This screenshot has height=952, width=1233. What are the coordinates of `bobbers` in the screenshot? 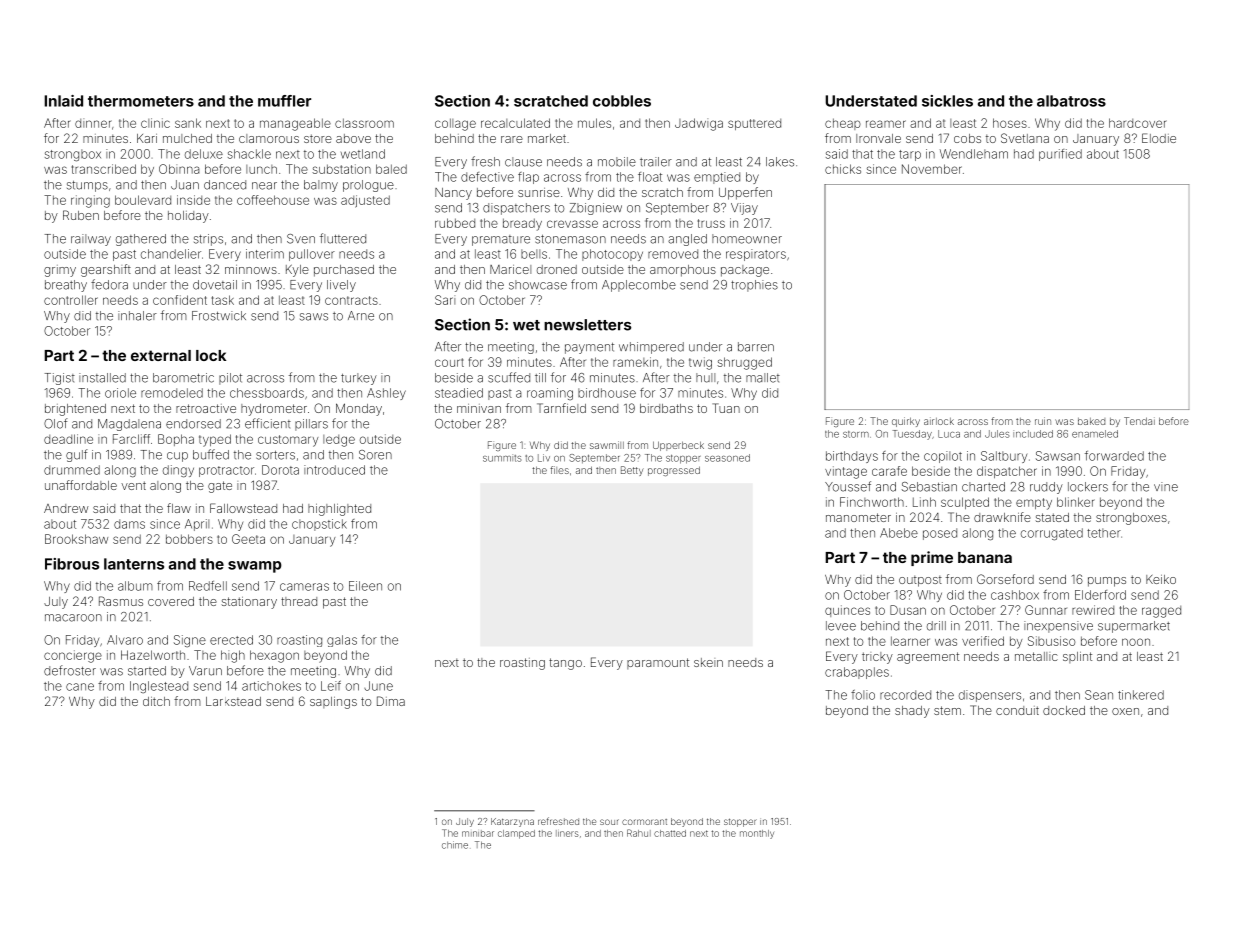 It's located at (189, 539).
